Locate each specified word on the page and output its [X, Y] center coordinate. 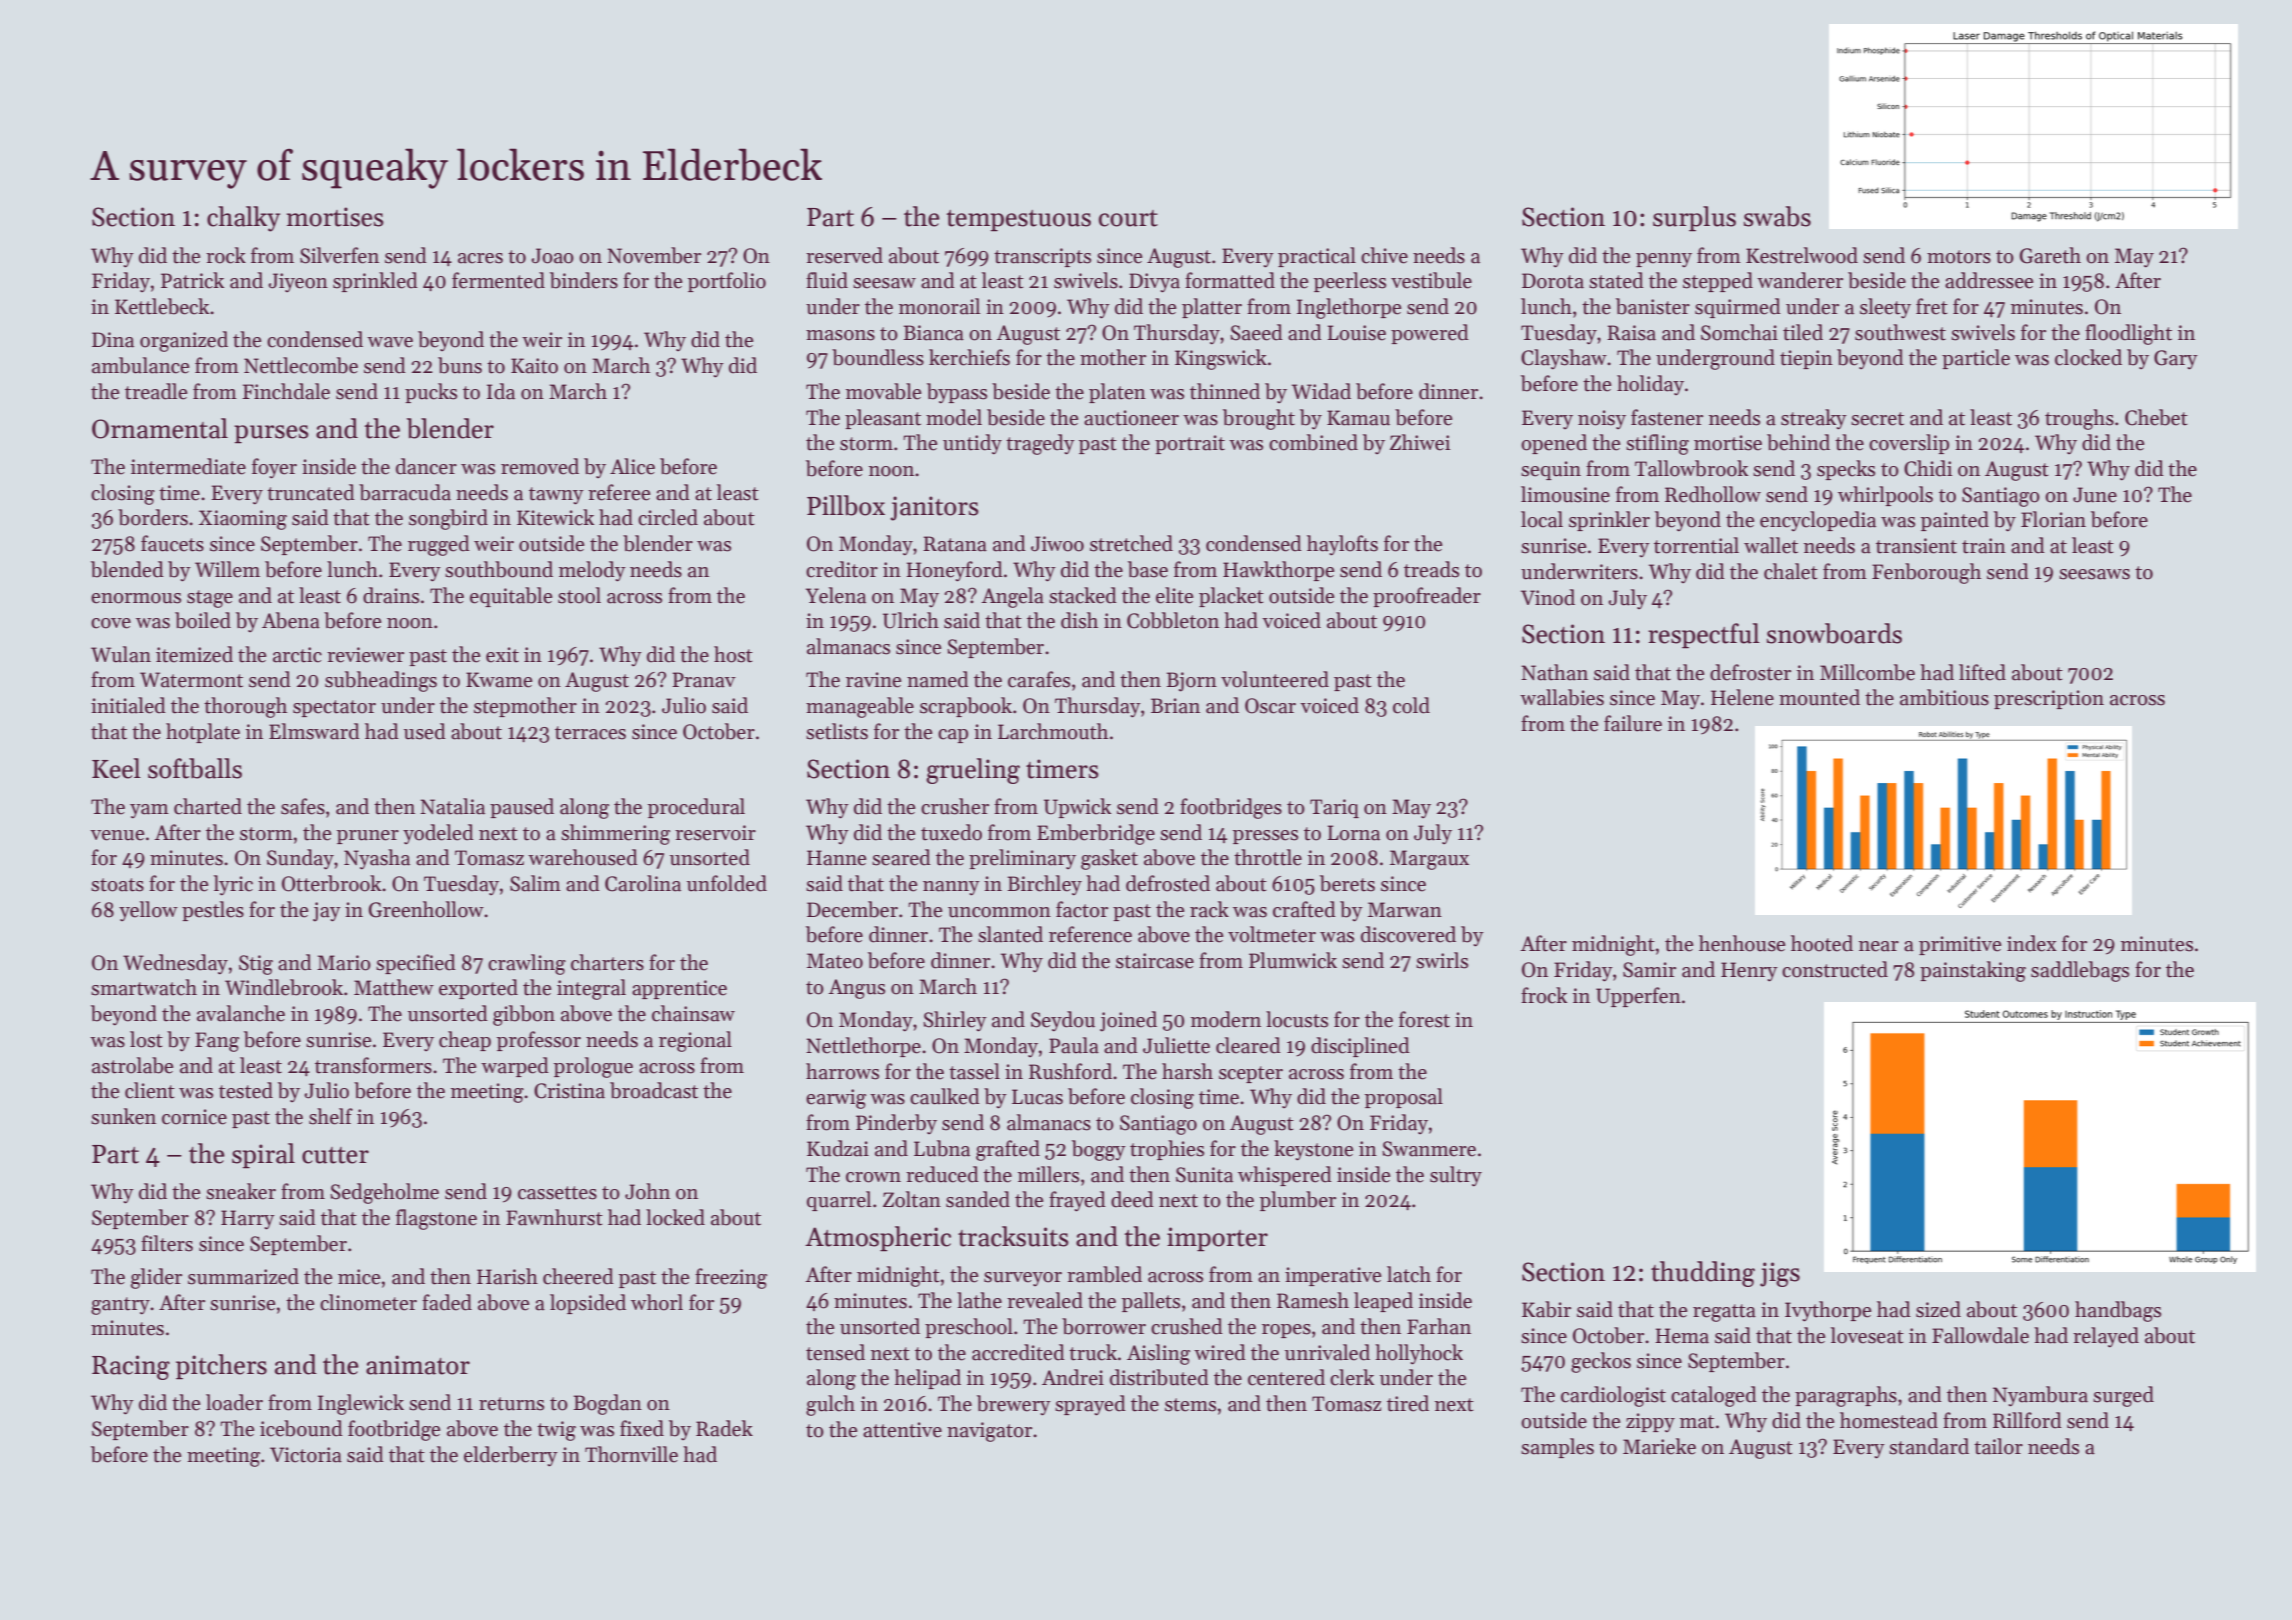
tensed [835, 1352]
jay [327, 912]
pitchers [221, 1367]
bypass [957, 393]
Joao [552, 256]
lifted [1982, 672]
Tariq [1334, 808]
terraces [590, 733]
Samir [1649, 970]
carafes [1039, 679]
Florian [2053, 519]
